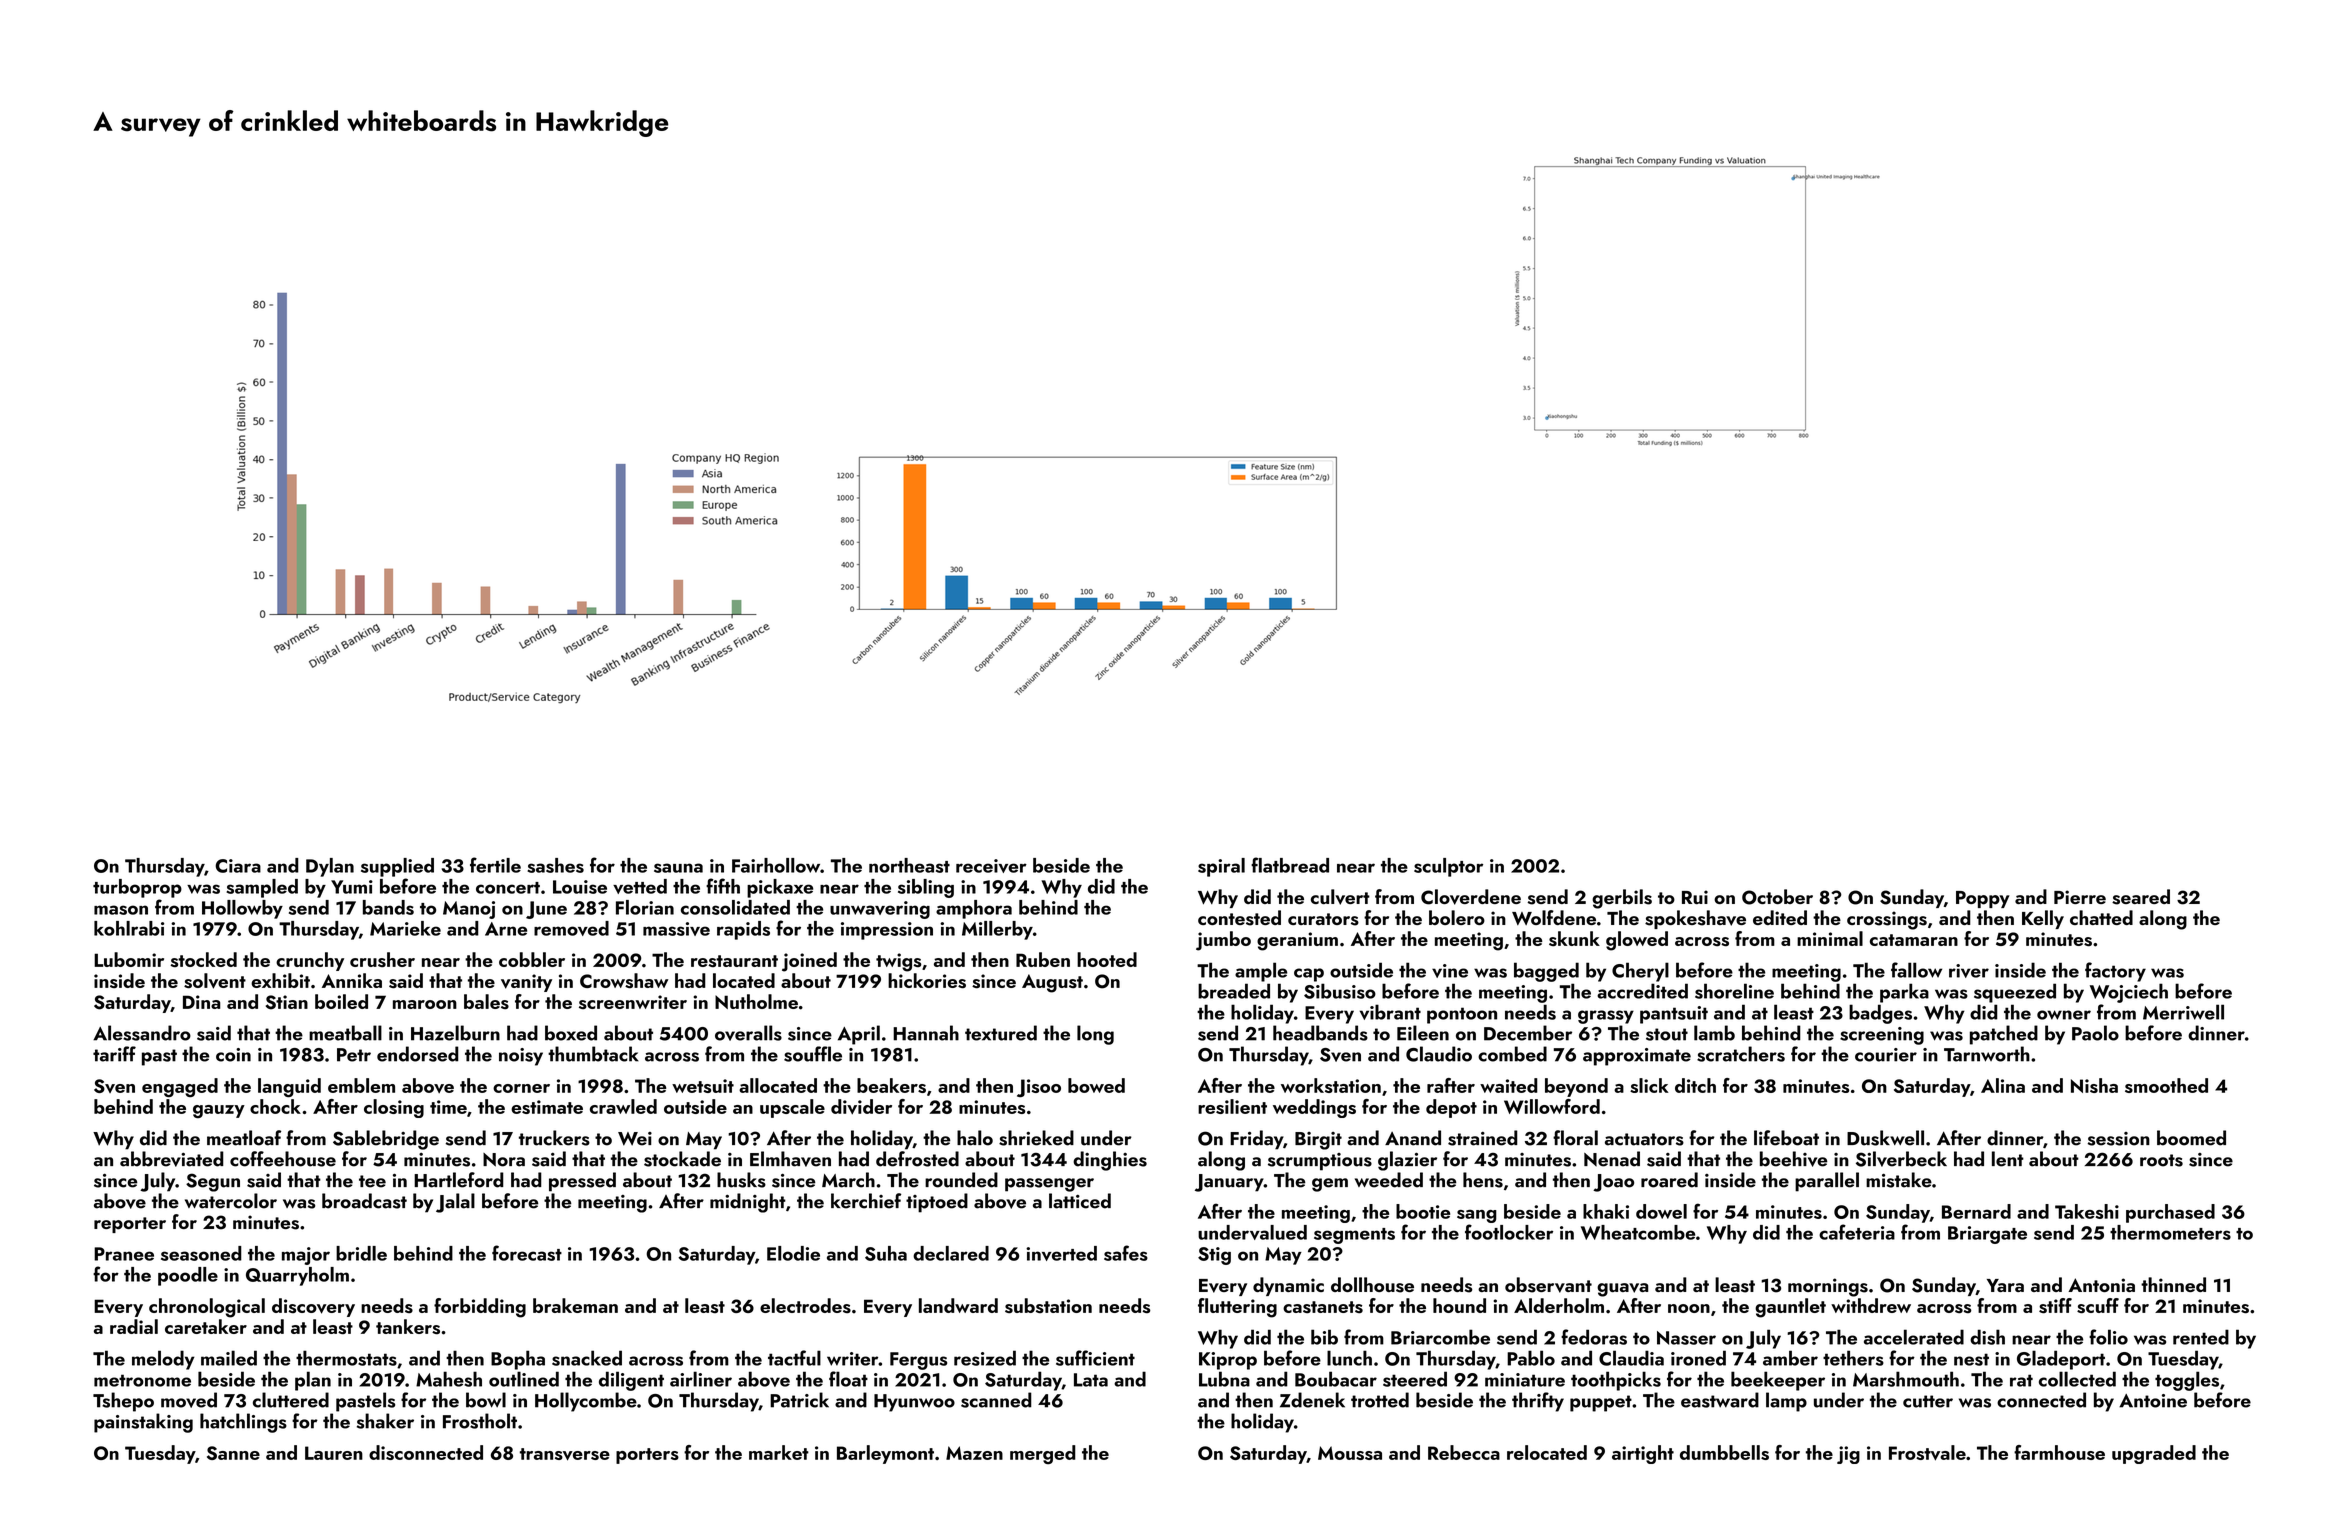  Describe the element at coordinates (134, 1326) in the screenshot. I see `radial` at that location.
